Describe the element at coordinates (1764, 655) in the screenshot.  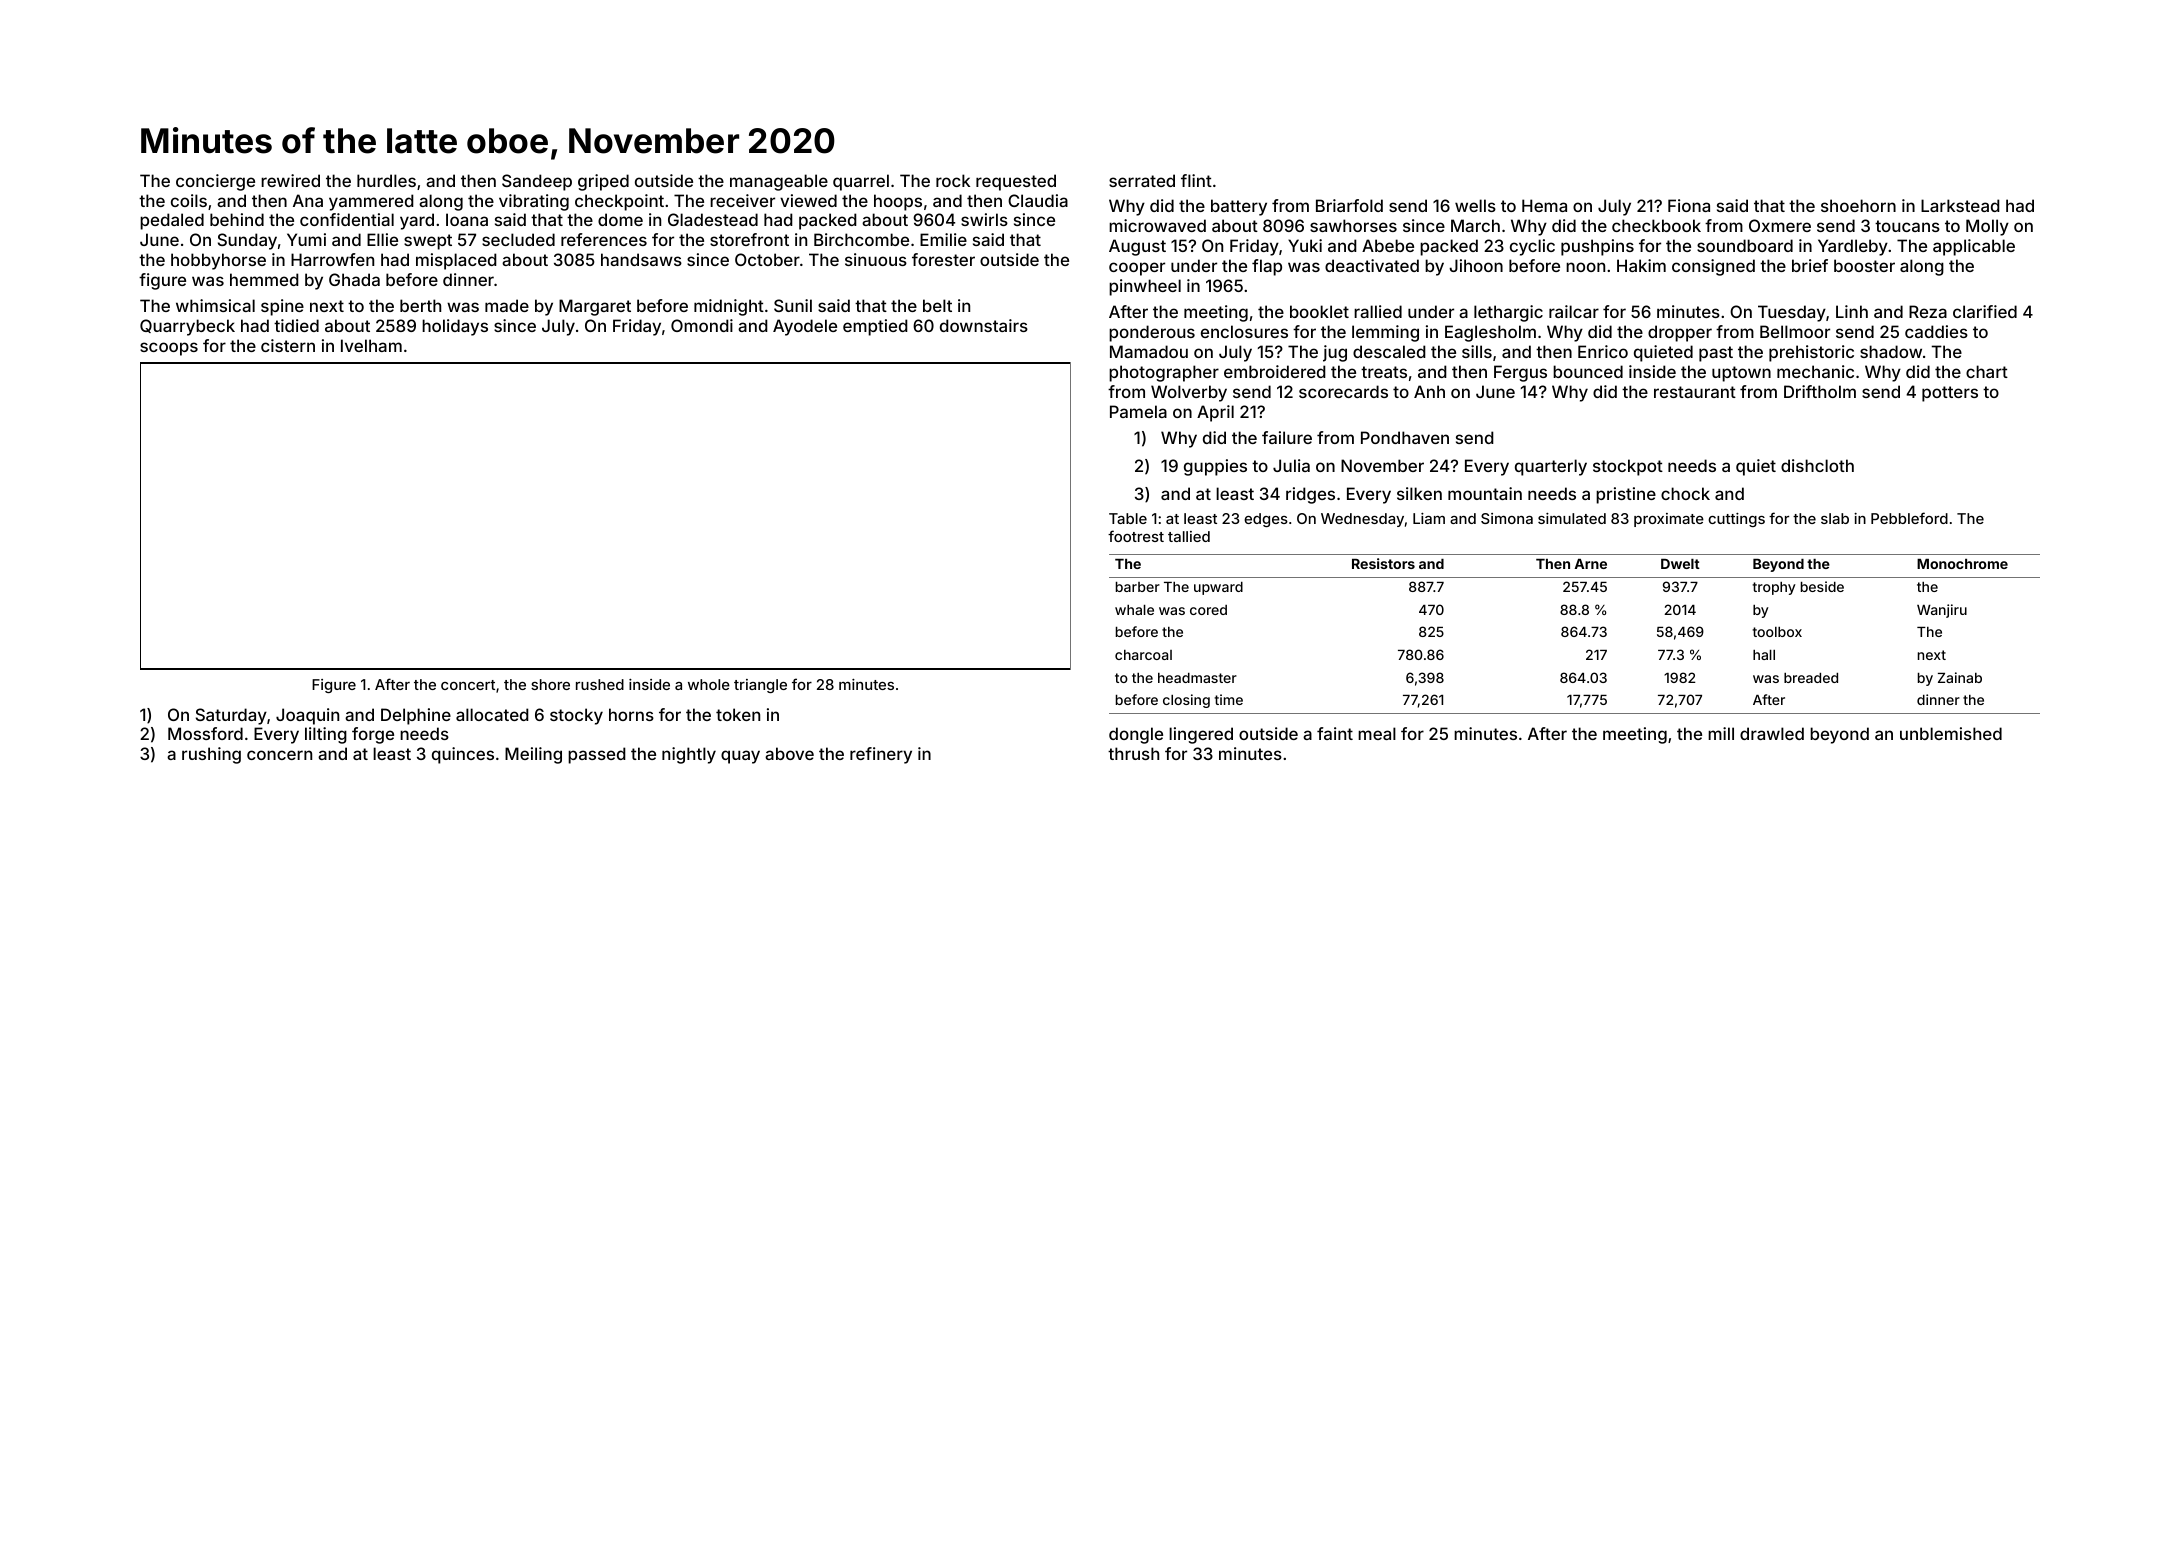
I see `hall` at that location.
